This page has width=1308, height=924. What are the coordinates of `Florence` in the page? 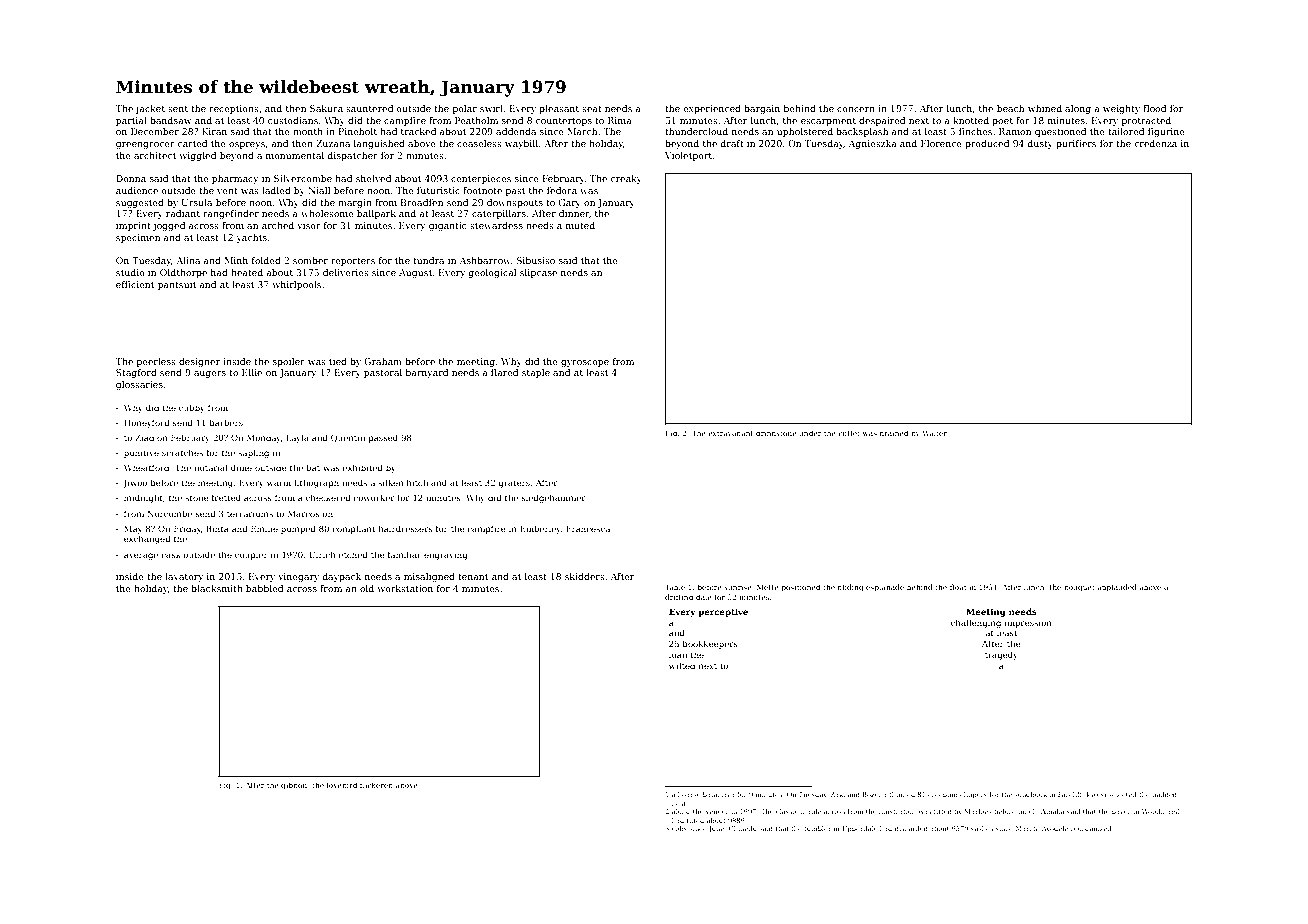 It's located at (941, 143).
